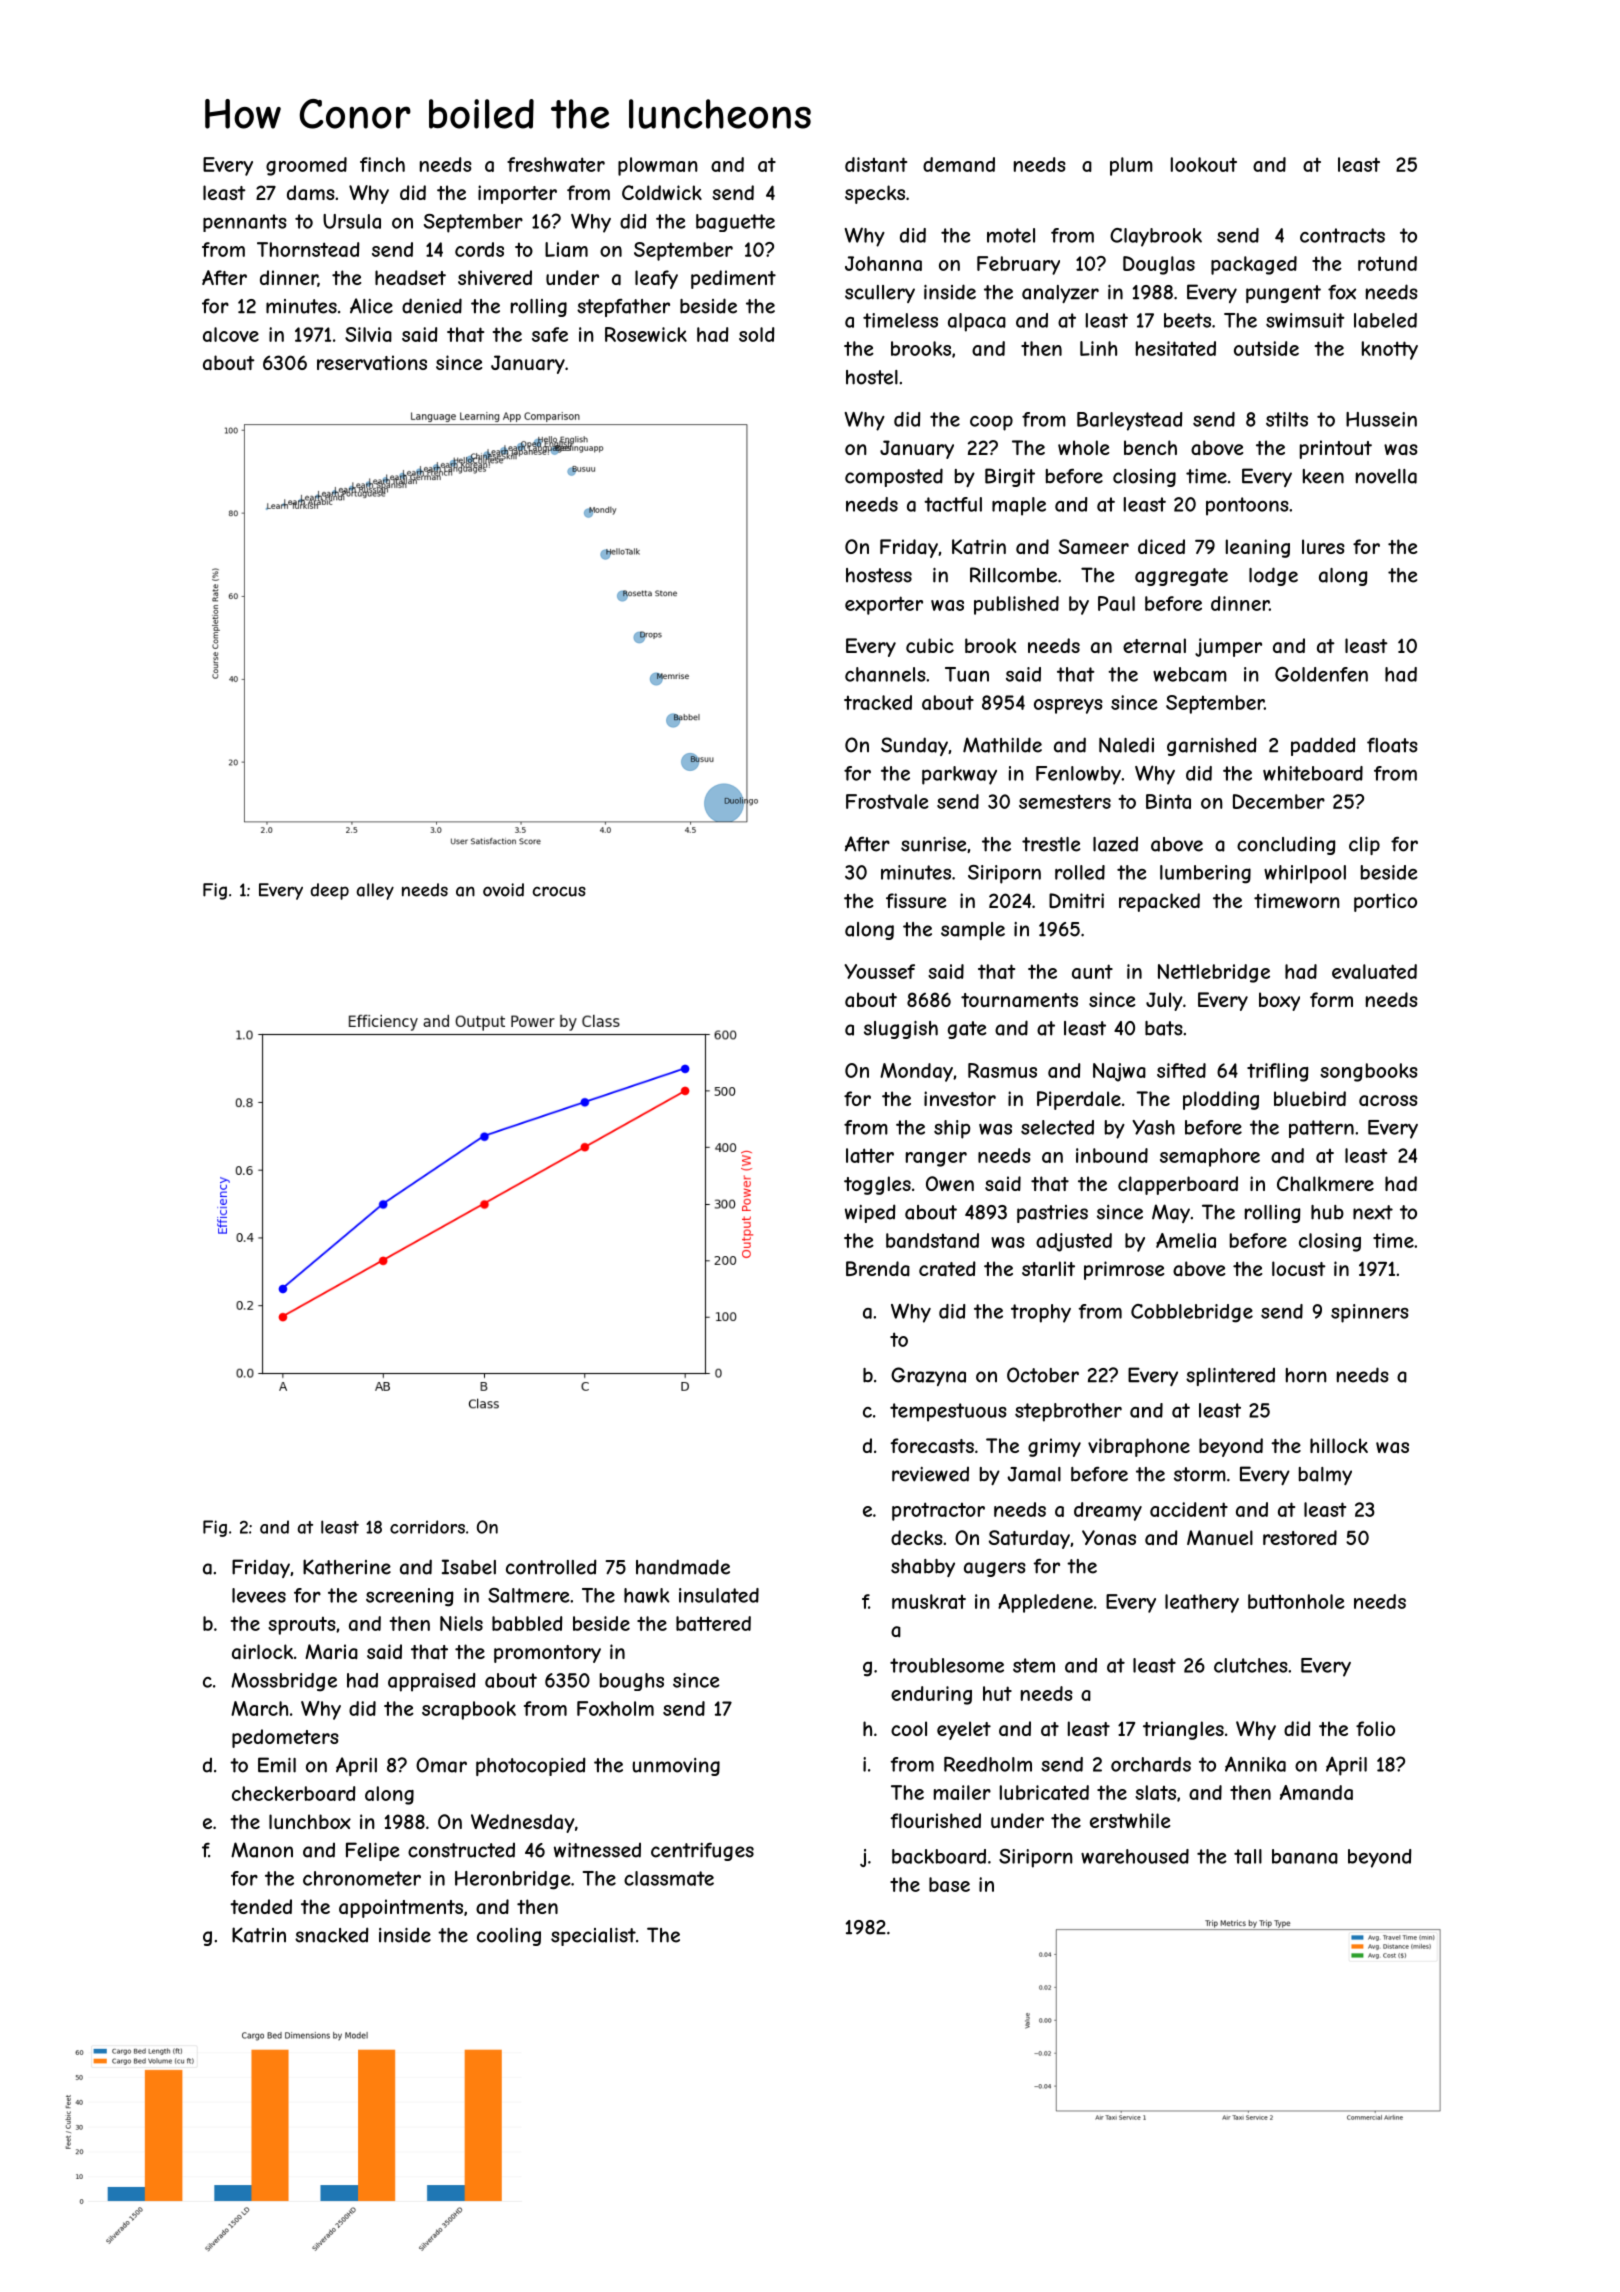 Image resolution: width=1620 pixels, height=2292 pixels. Describe the element at coordinates (231, 334) in the screenshot. I see `alcove` at that location.
